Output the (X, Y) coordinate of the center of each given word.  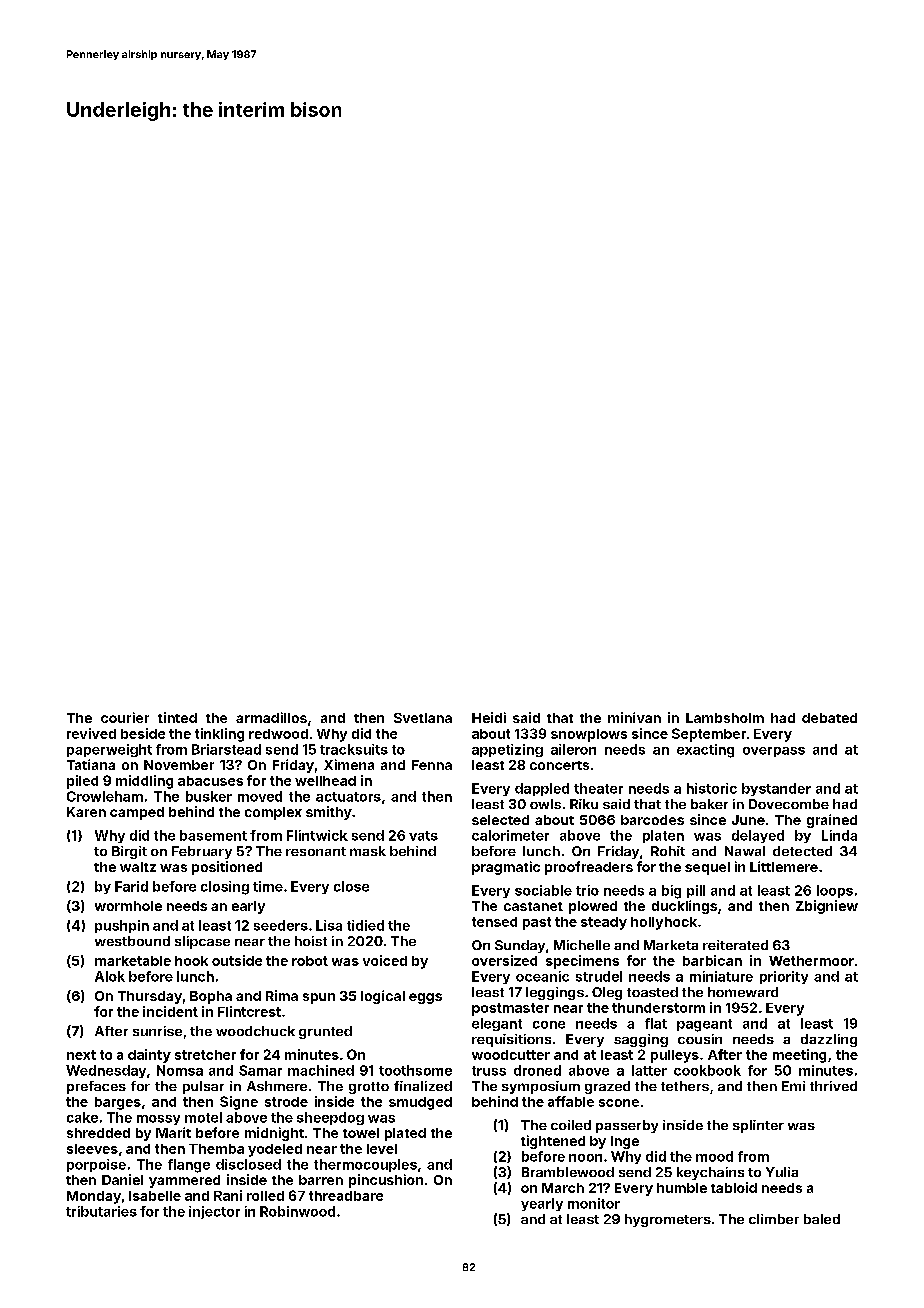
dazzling (829, 1040)
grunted (325, 1032)
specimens (582, 962)
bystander (776, 789)
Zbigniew (827, 907)
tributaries (101, 1211)
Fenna (432, 765)
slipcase (202, 942)
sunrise (157, 1031)
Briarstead (226, 749)
